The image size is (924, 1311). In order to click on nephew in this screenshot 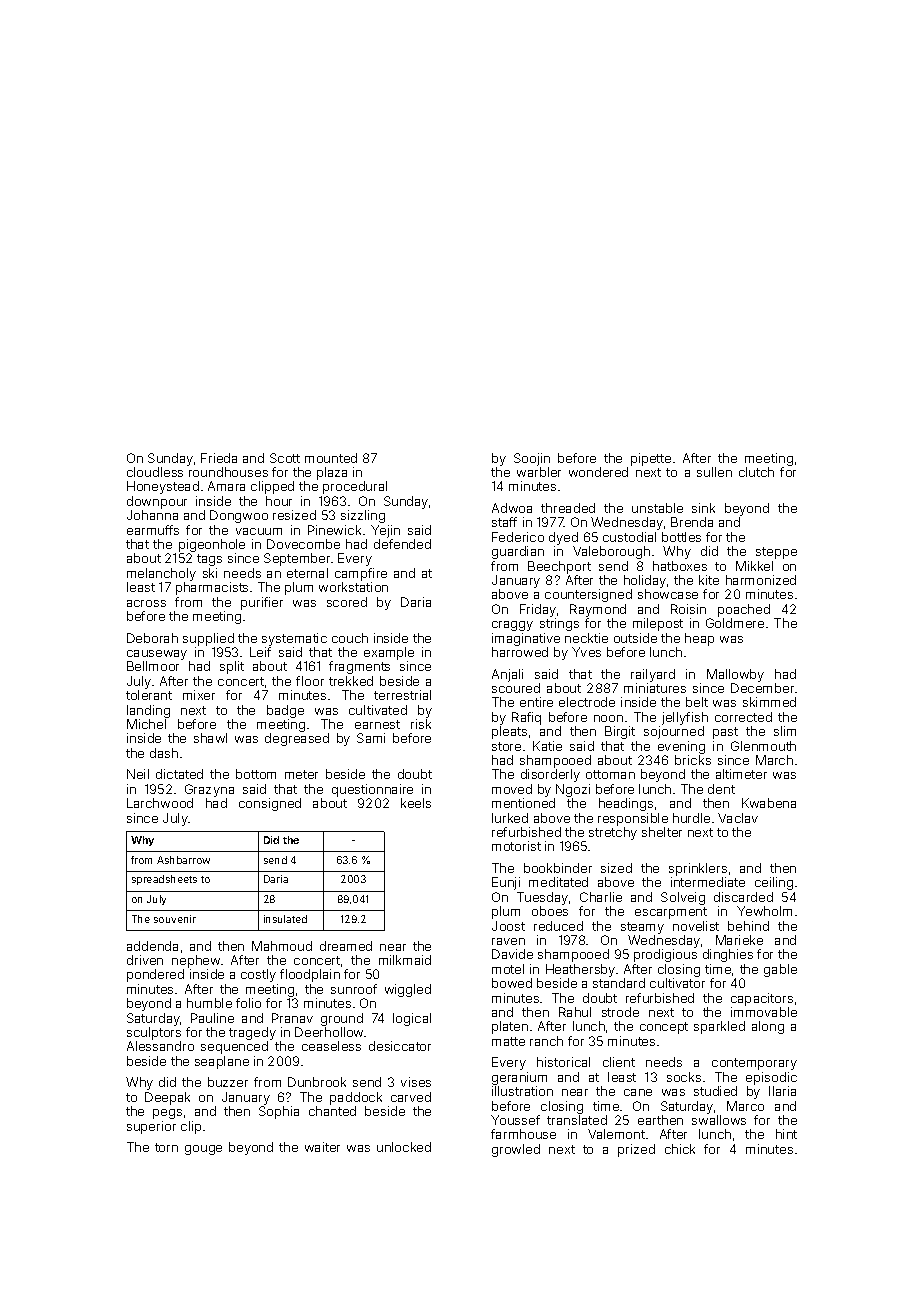, I will do `click(196, 961)`.
